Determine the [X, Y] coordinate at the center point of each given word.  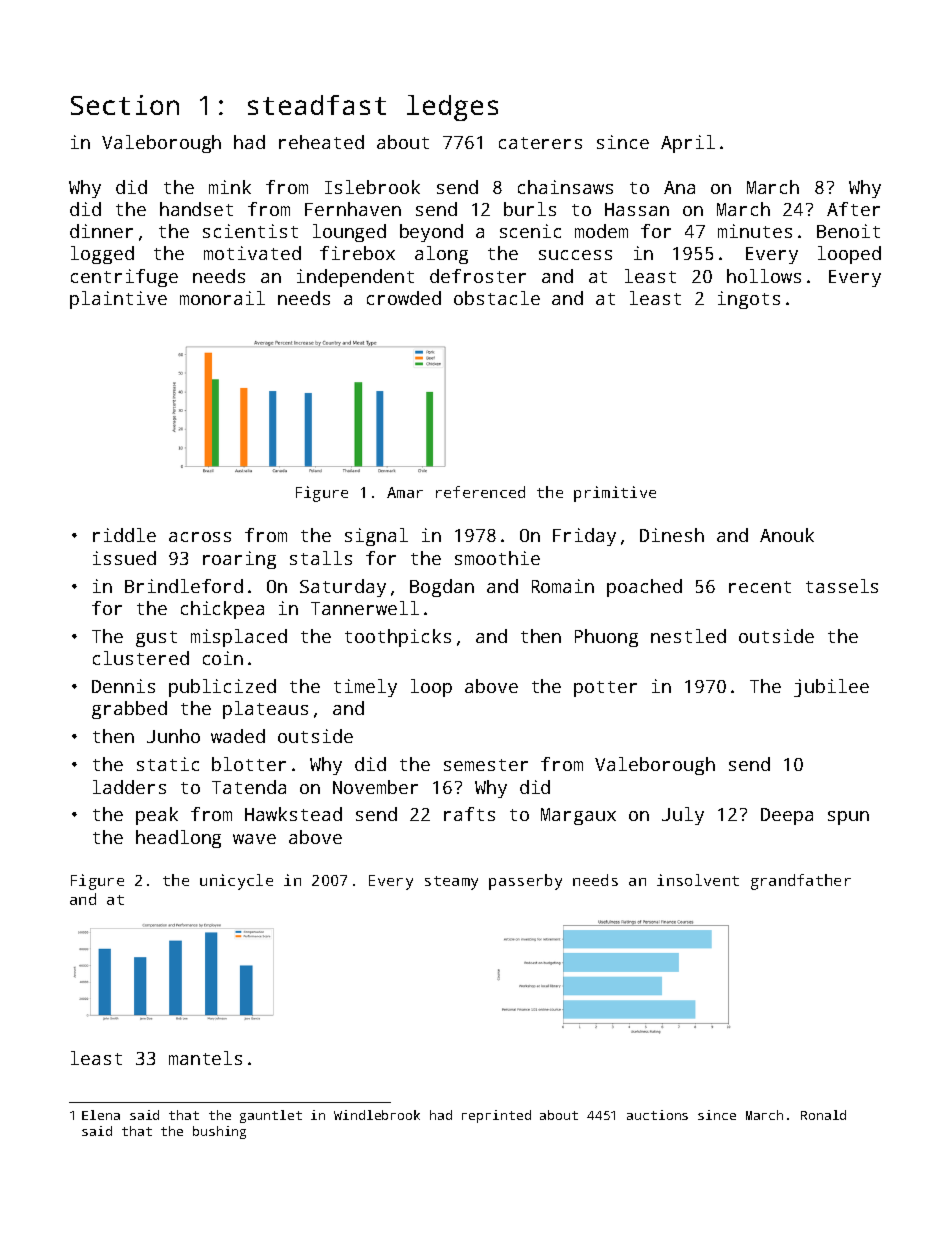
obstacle [497, 298]
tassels [842, 586]
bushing [219, 1132]
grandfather [801, 882]
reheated [321, 142]
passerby [525, 882]
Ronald [823, 1115]
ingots [749, 300]
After [853, 209]
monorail [222, 298]
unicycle [236, 882]
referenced [480, 492]
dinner [101, 231]
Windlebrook [377, 1115]
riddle [124, 535]
